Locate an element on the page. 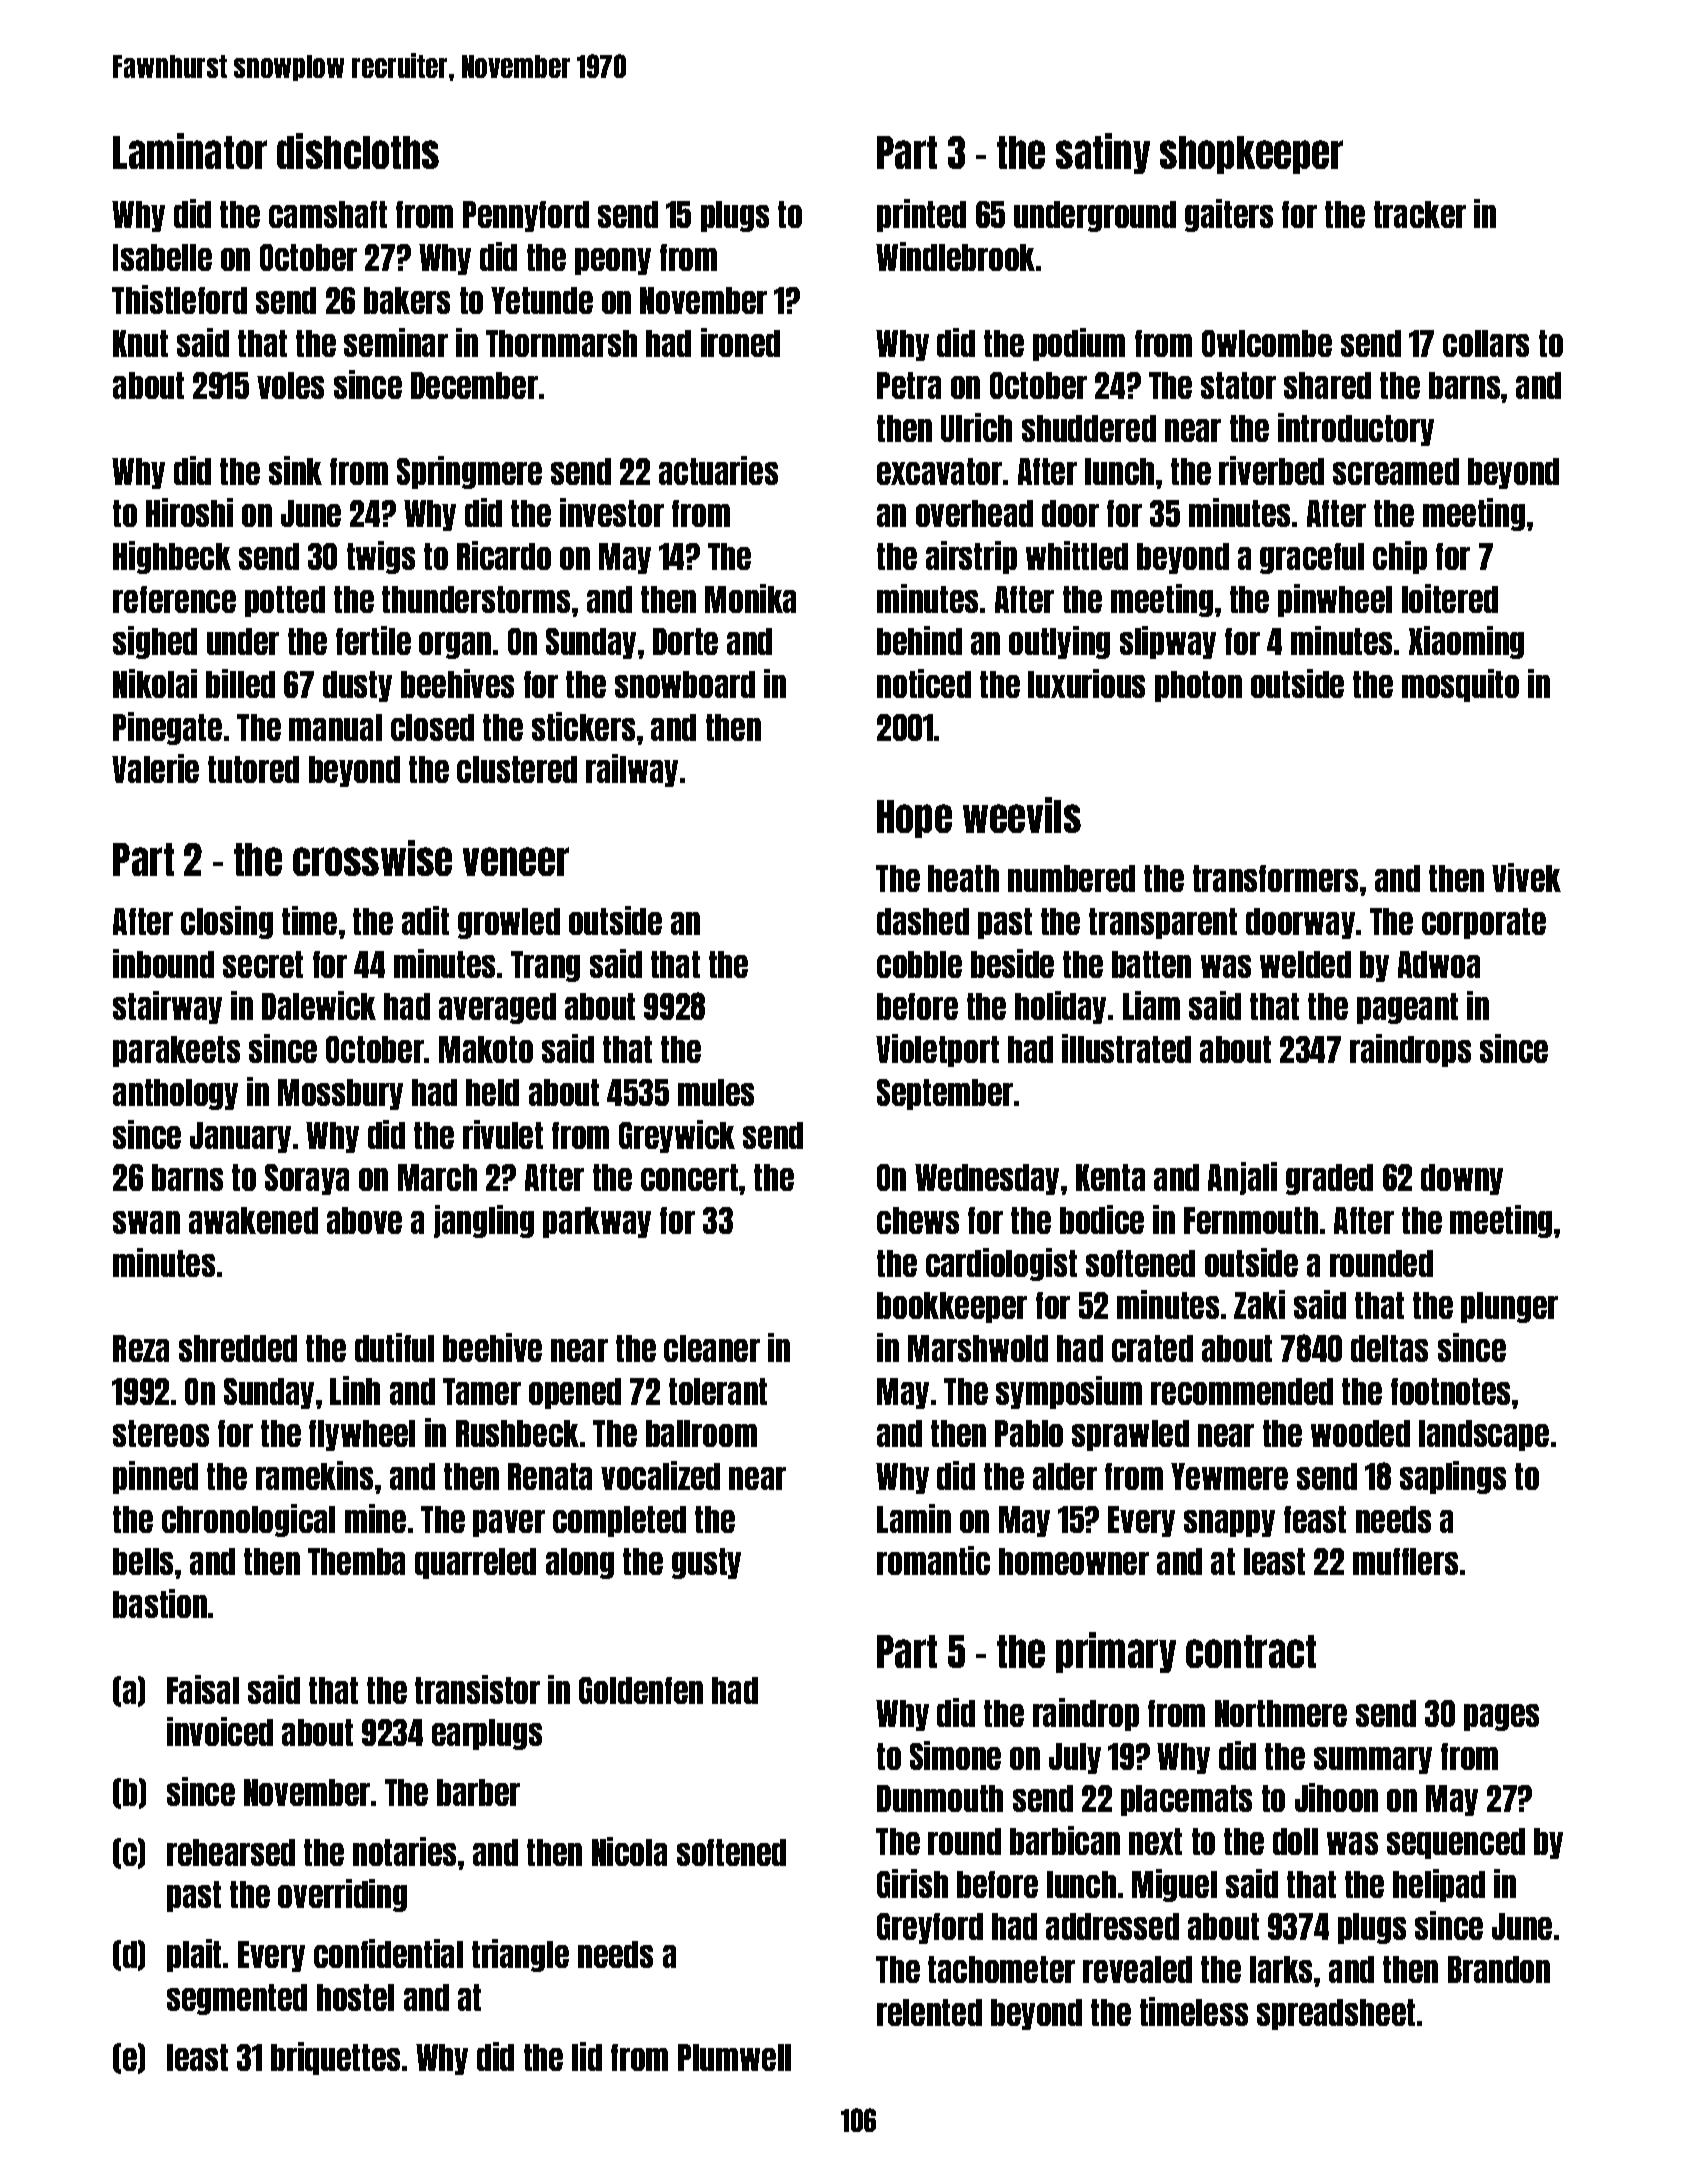  Pennyford is located at coordinates (526, 216).
